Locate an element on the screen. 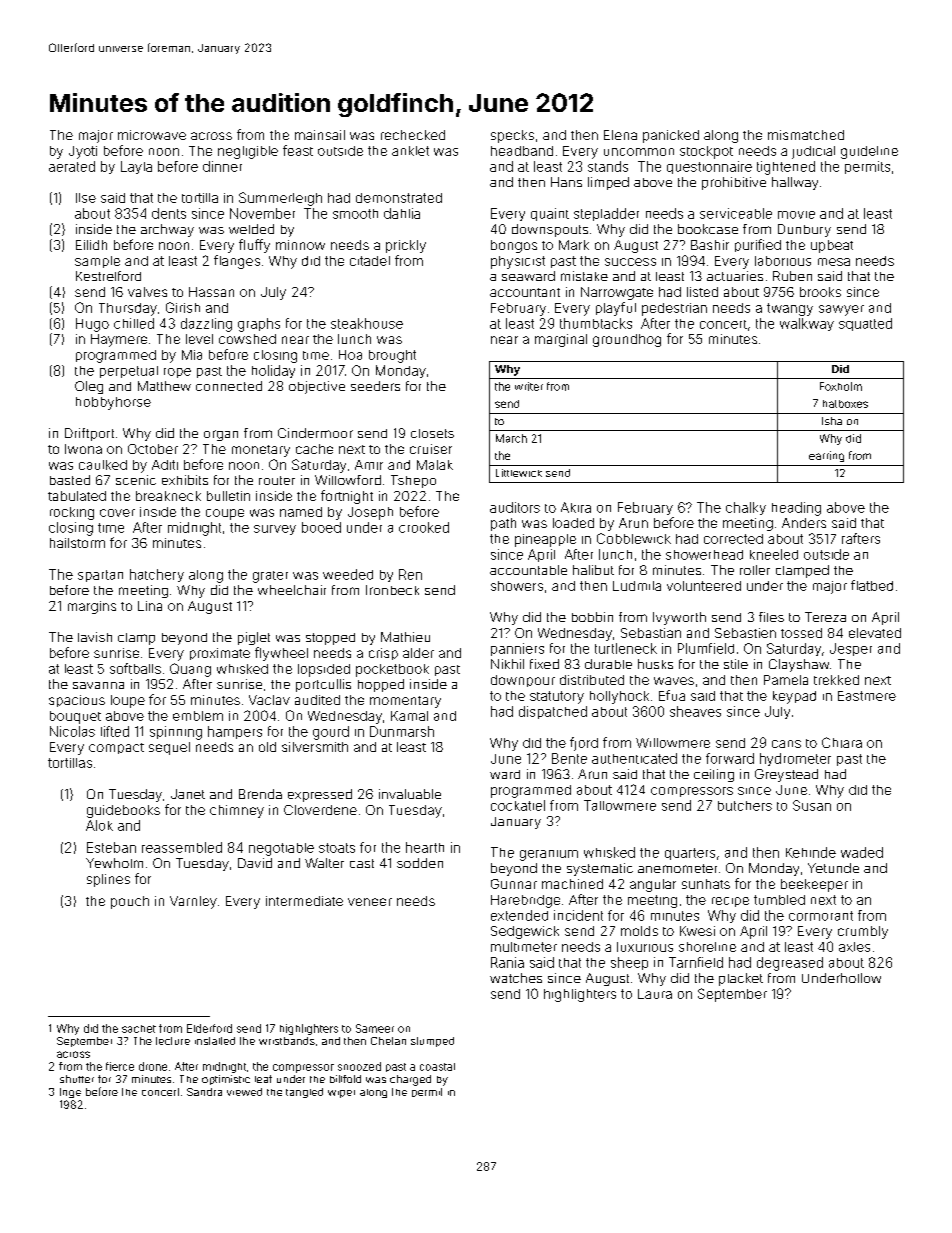  Sebastien is located at coordinates (745, 633).
